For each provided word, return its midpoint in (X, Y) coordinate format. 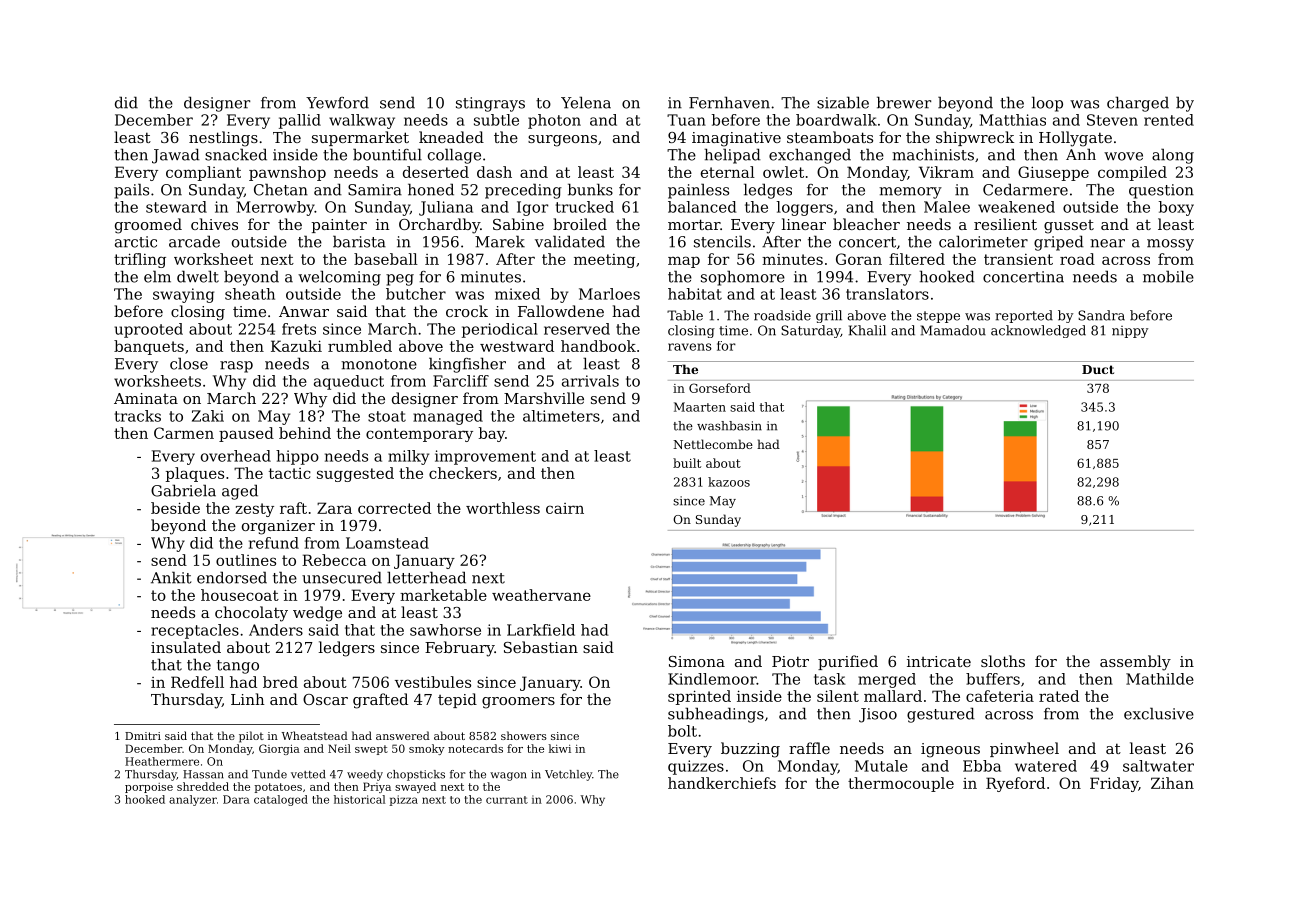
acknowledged (1038, 331)
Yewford (337, 102)
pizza (403, 800)
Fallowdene (561, 311)
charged (1138, 104)
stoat (387, 416)
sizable (843, 102)
